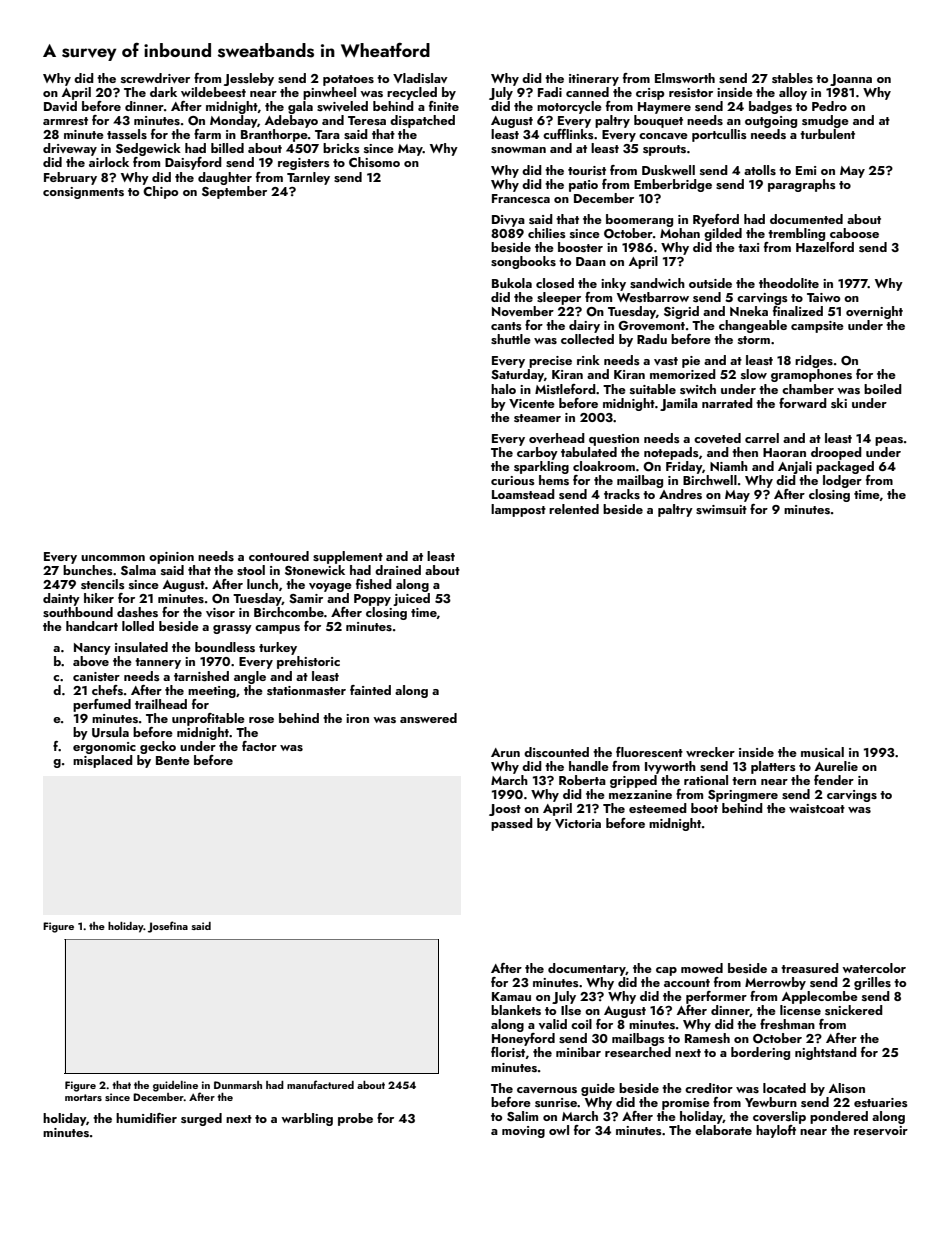 The height and width of the document is (1233, 952). What do you see at coordinates (587, 170) in the document?
I see `tourist` at bounding box center [587, 170].
